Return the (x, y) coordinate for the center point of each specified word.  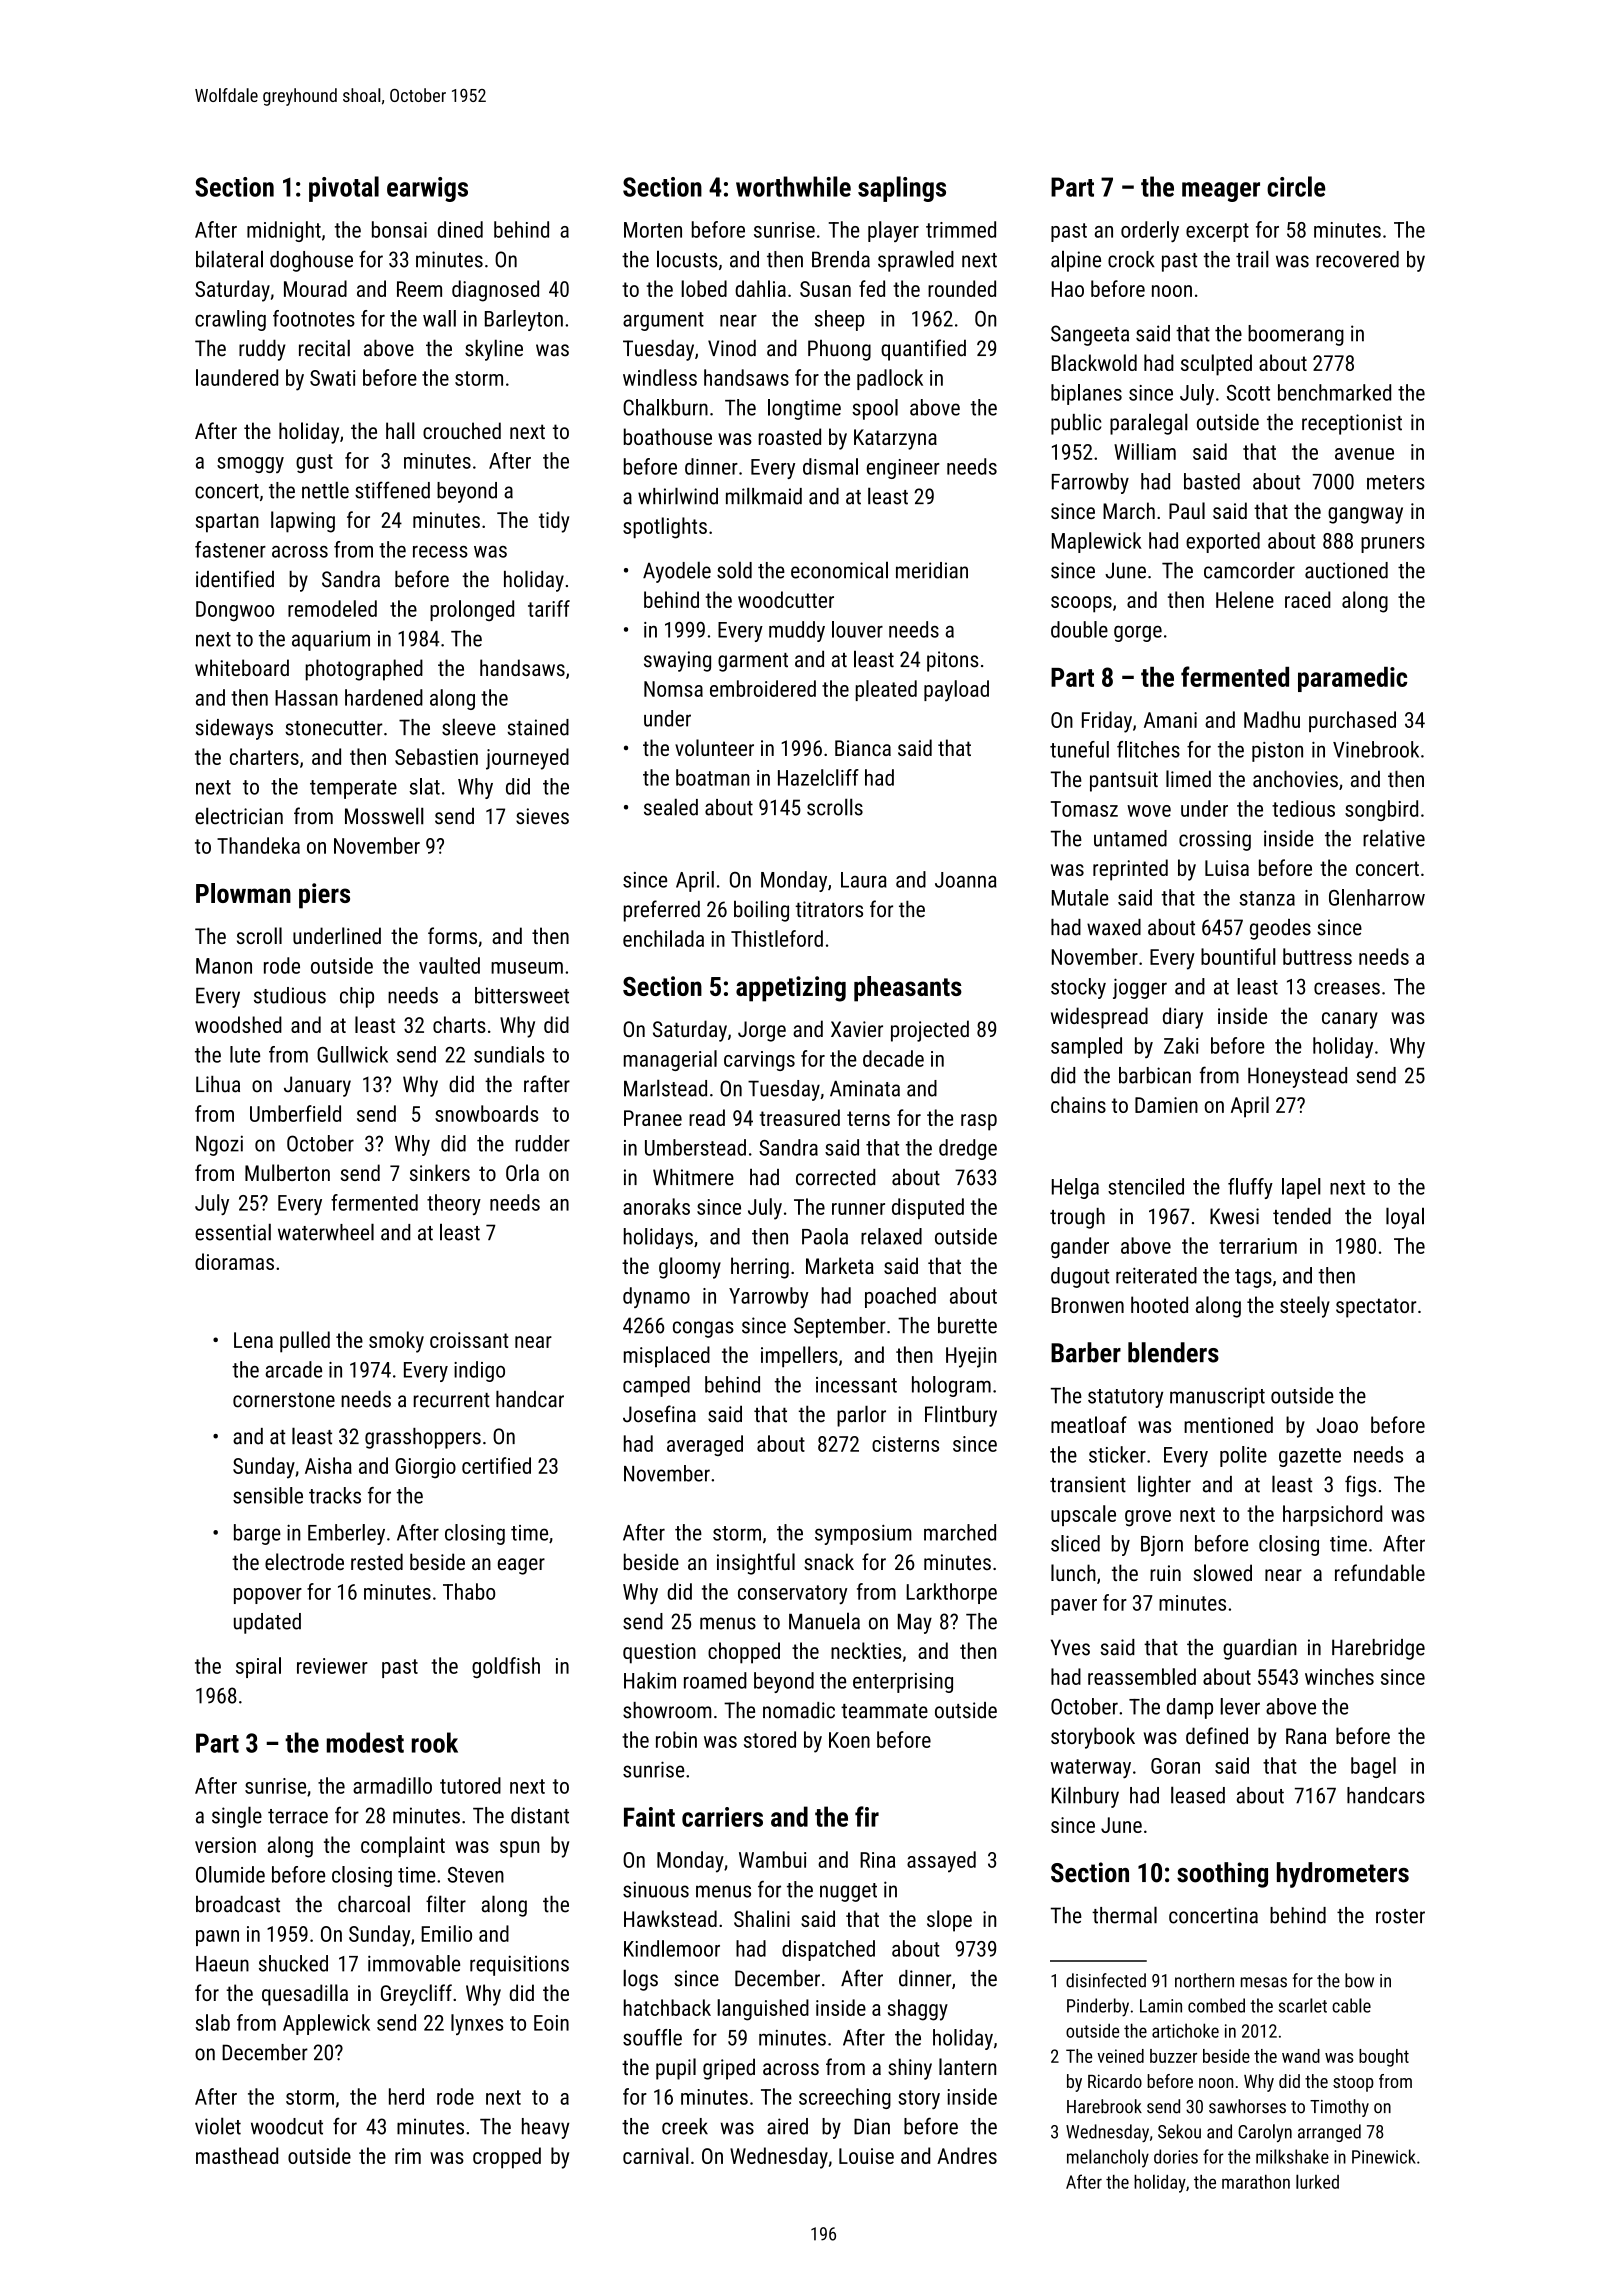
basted (1212, 481)
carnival (656, 2155)
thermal (1124, 1915)
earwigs (427, 189)
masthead (237, 2155)
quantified (923, 350)
